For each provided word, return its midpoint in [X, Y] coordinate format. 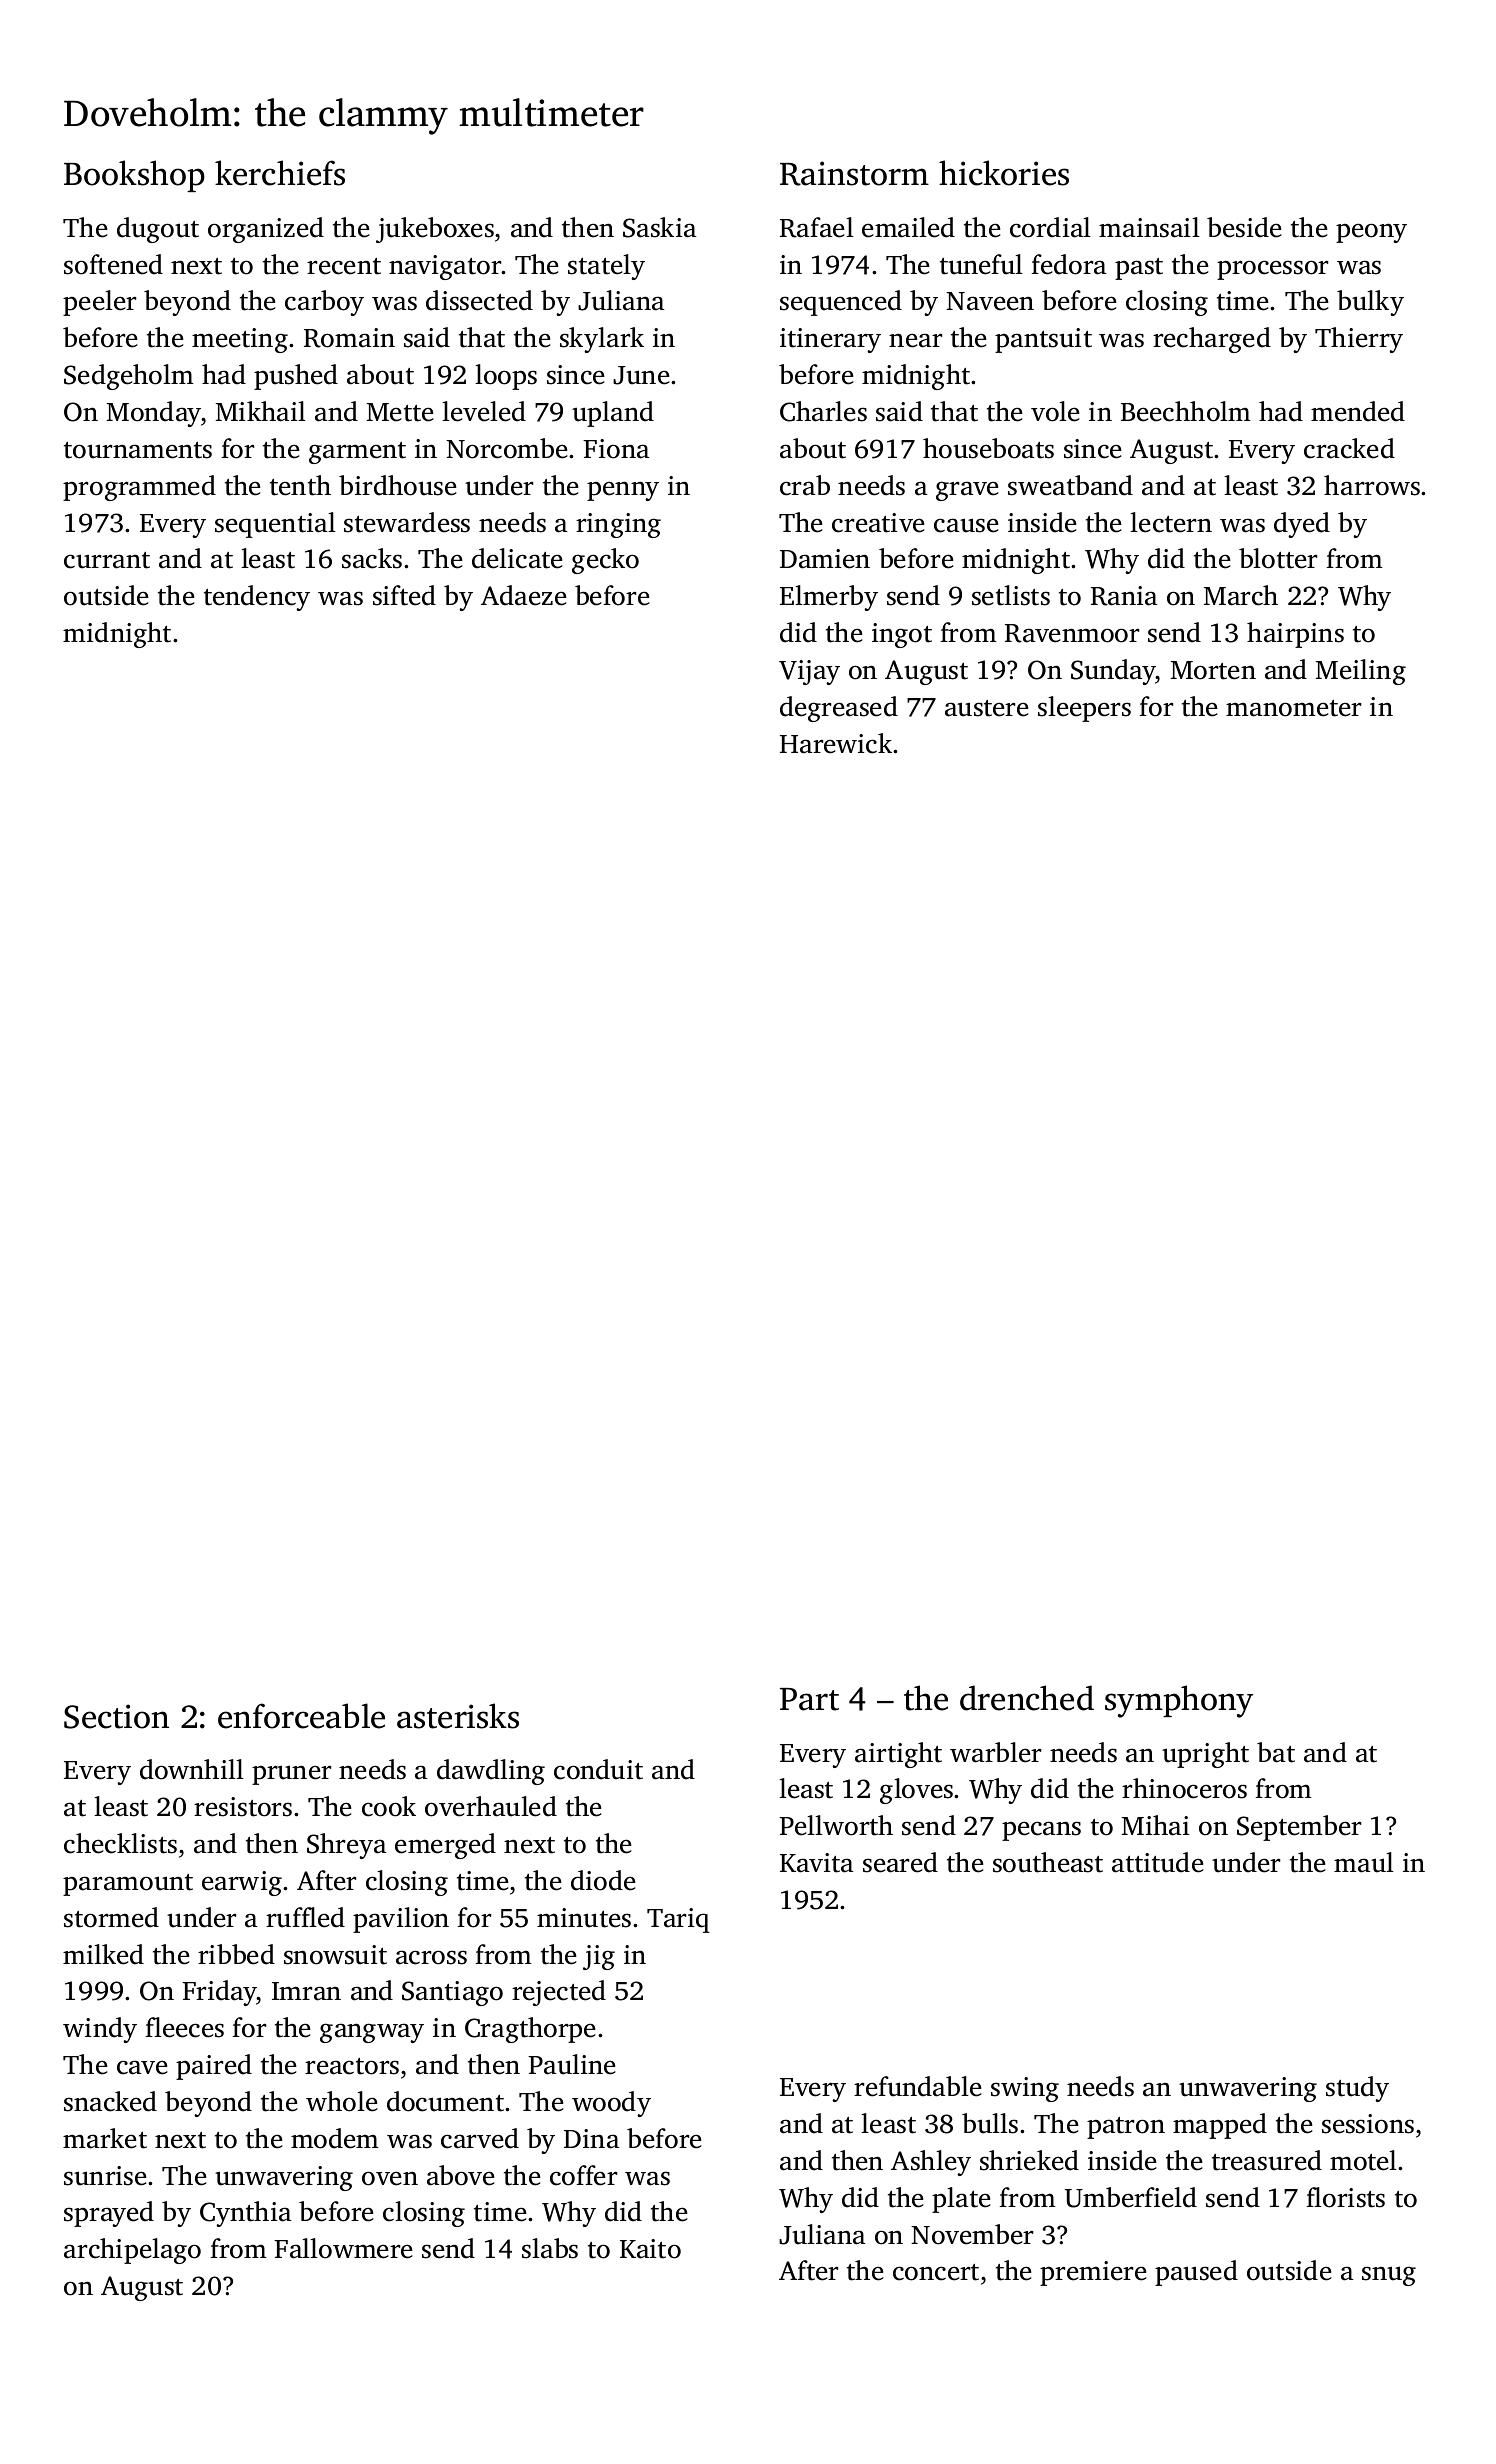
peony [1371, 233]
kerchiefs [280, 173]
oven [390, 2178]
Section [116, 1716]
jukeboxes [435, 230]
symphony [1179, 1701]
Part [809, 1699]
